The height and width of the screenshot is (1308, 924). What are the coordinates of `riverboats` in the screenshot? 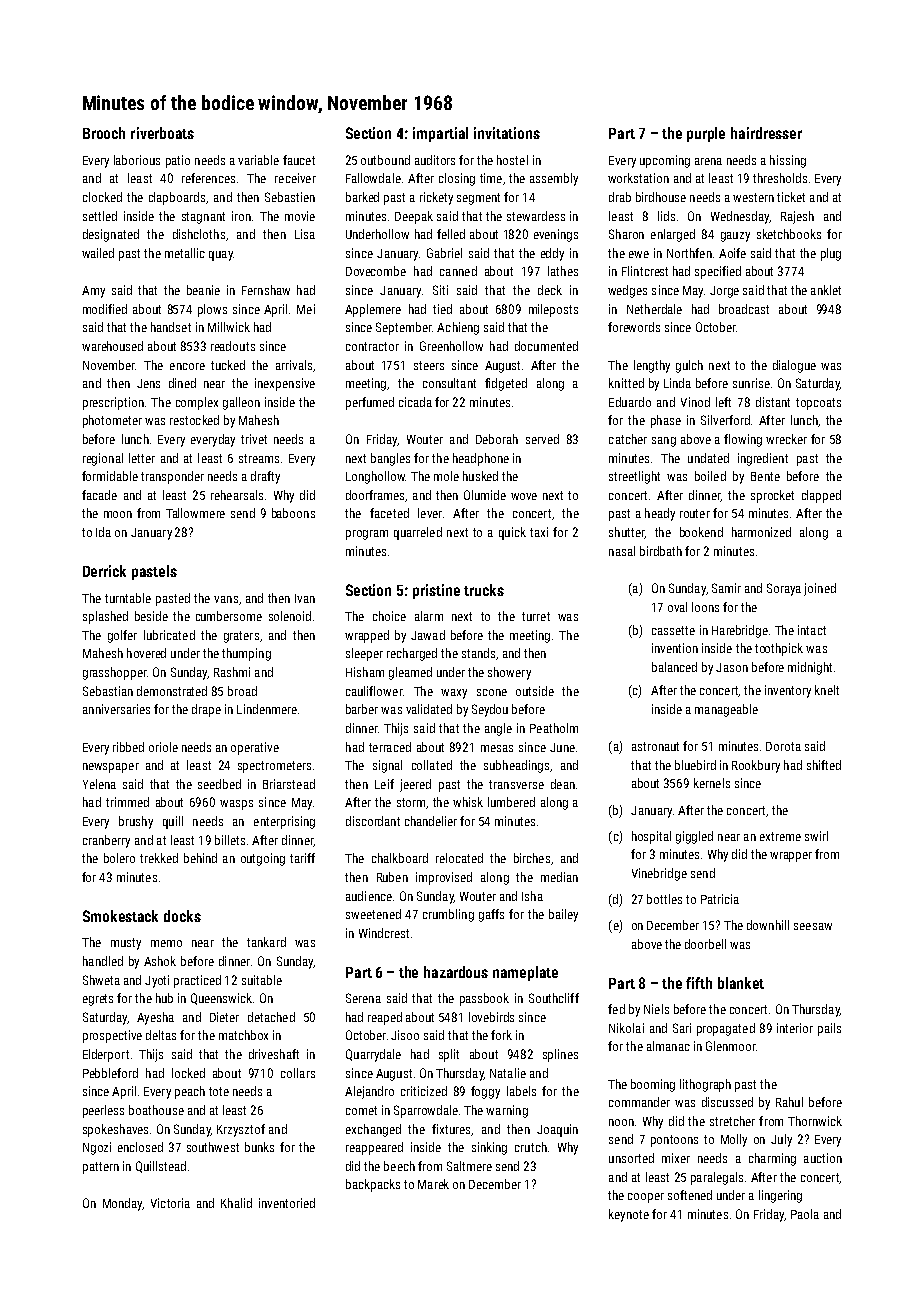 It's located at (162, 133).
